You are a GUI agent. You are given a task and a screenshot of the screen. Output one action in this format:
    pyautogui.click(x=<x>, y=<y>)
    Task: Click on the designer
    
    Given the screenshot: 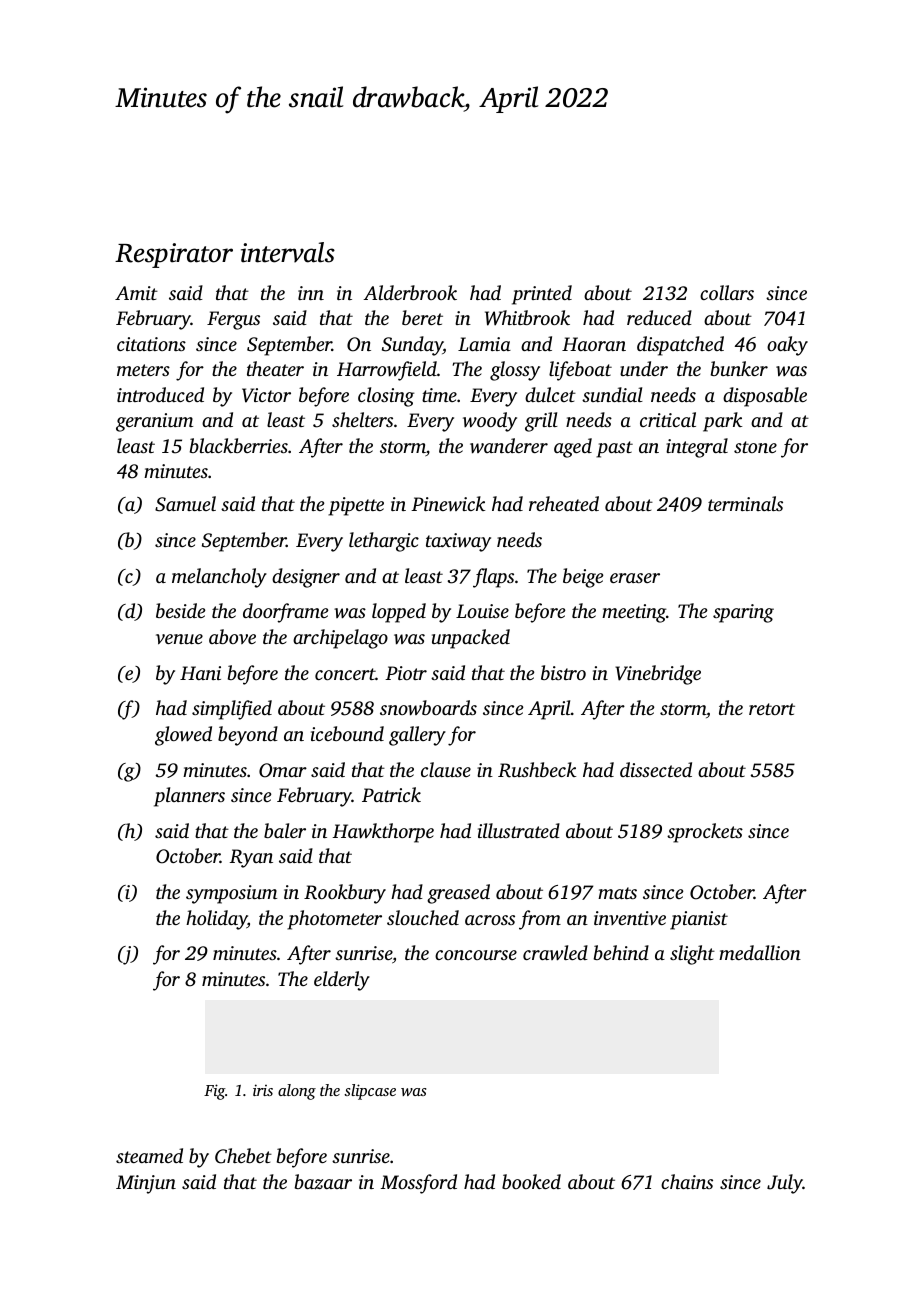 What is the action you would take?
    pyautogui.click(x=306, y=578)
